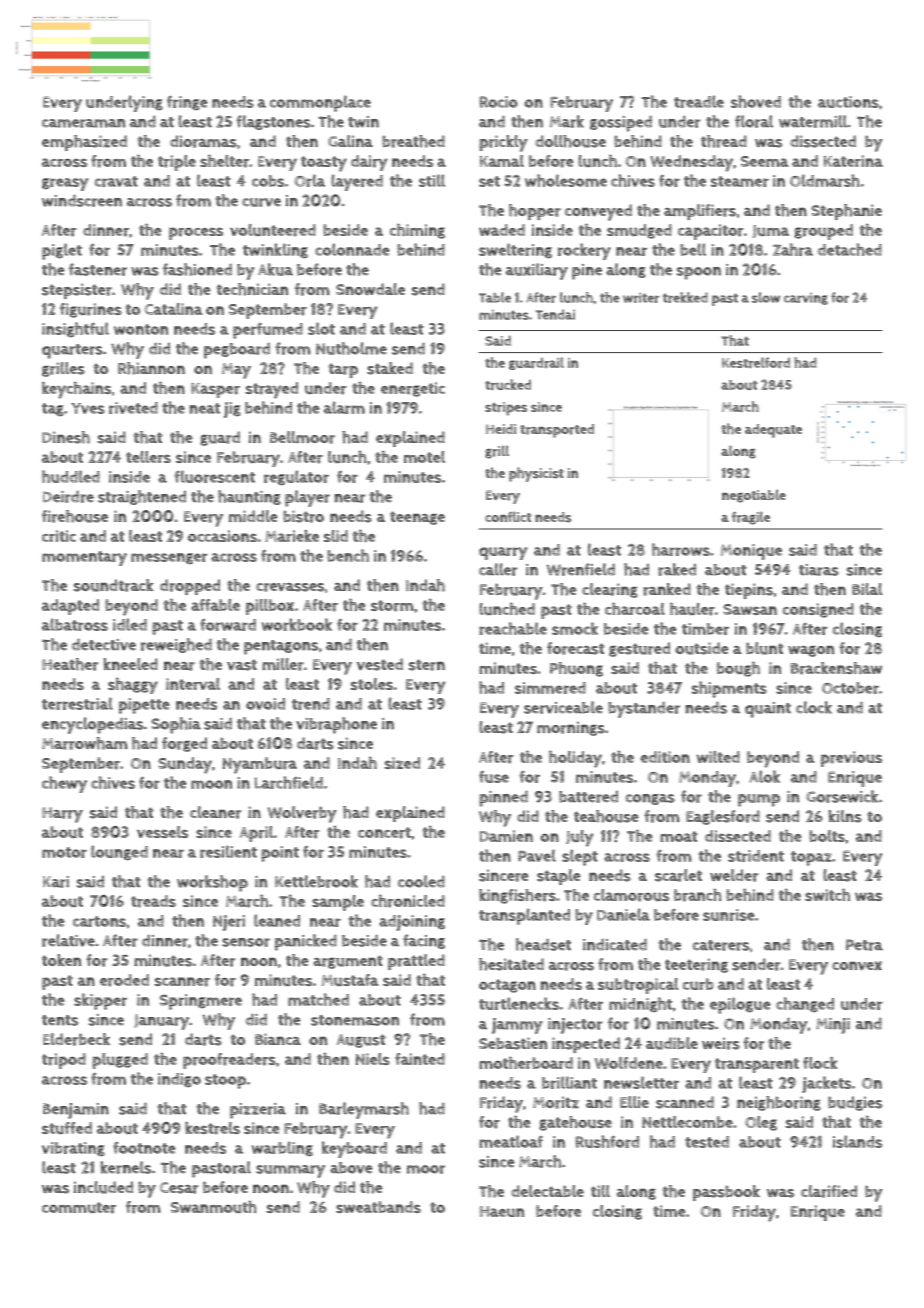 The height and width of the page is (1308, 924). What do you see at coordinates (370, 289) in the page?
I see `Snowdale` at bounding box center [370, 289].
